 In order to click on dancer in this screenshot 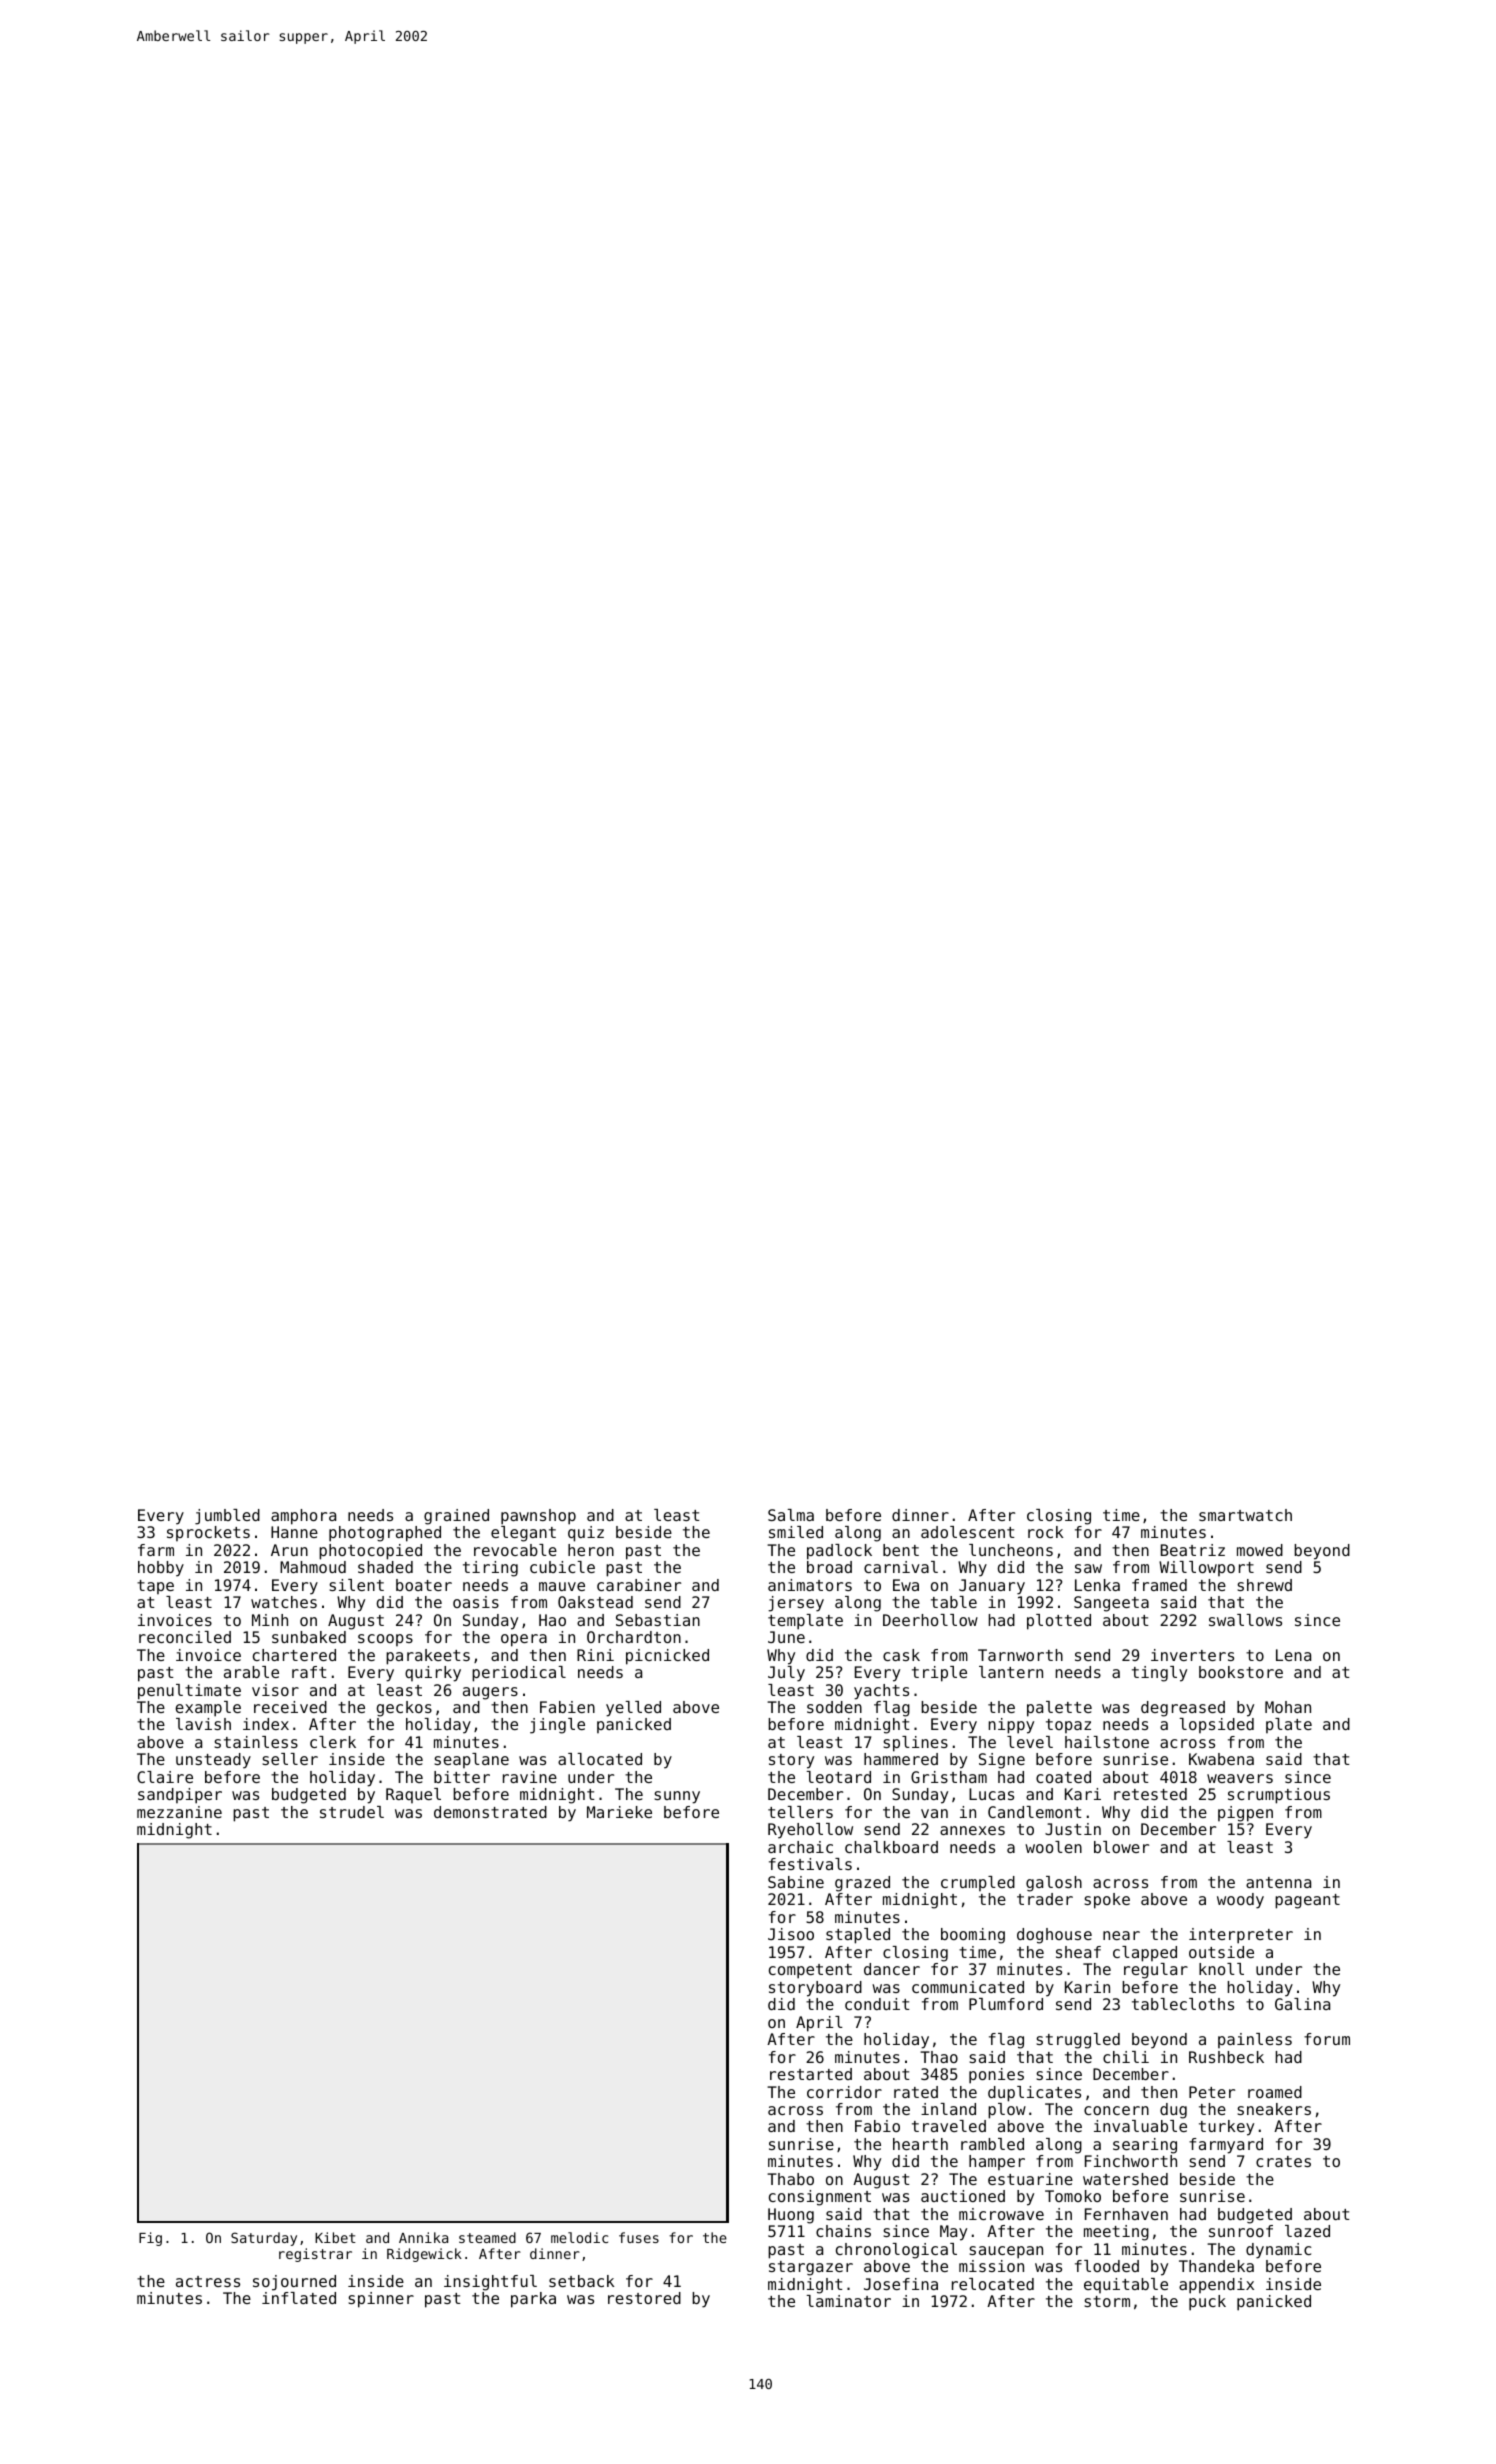, I will do `click(892, 1969)`.
